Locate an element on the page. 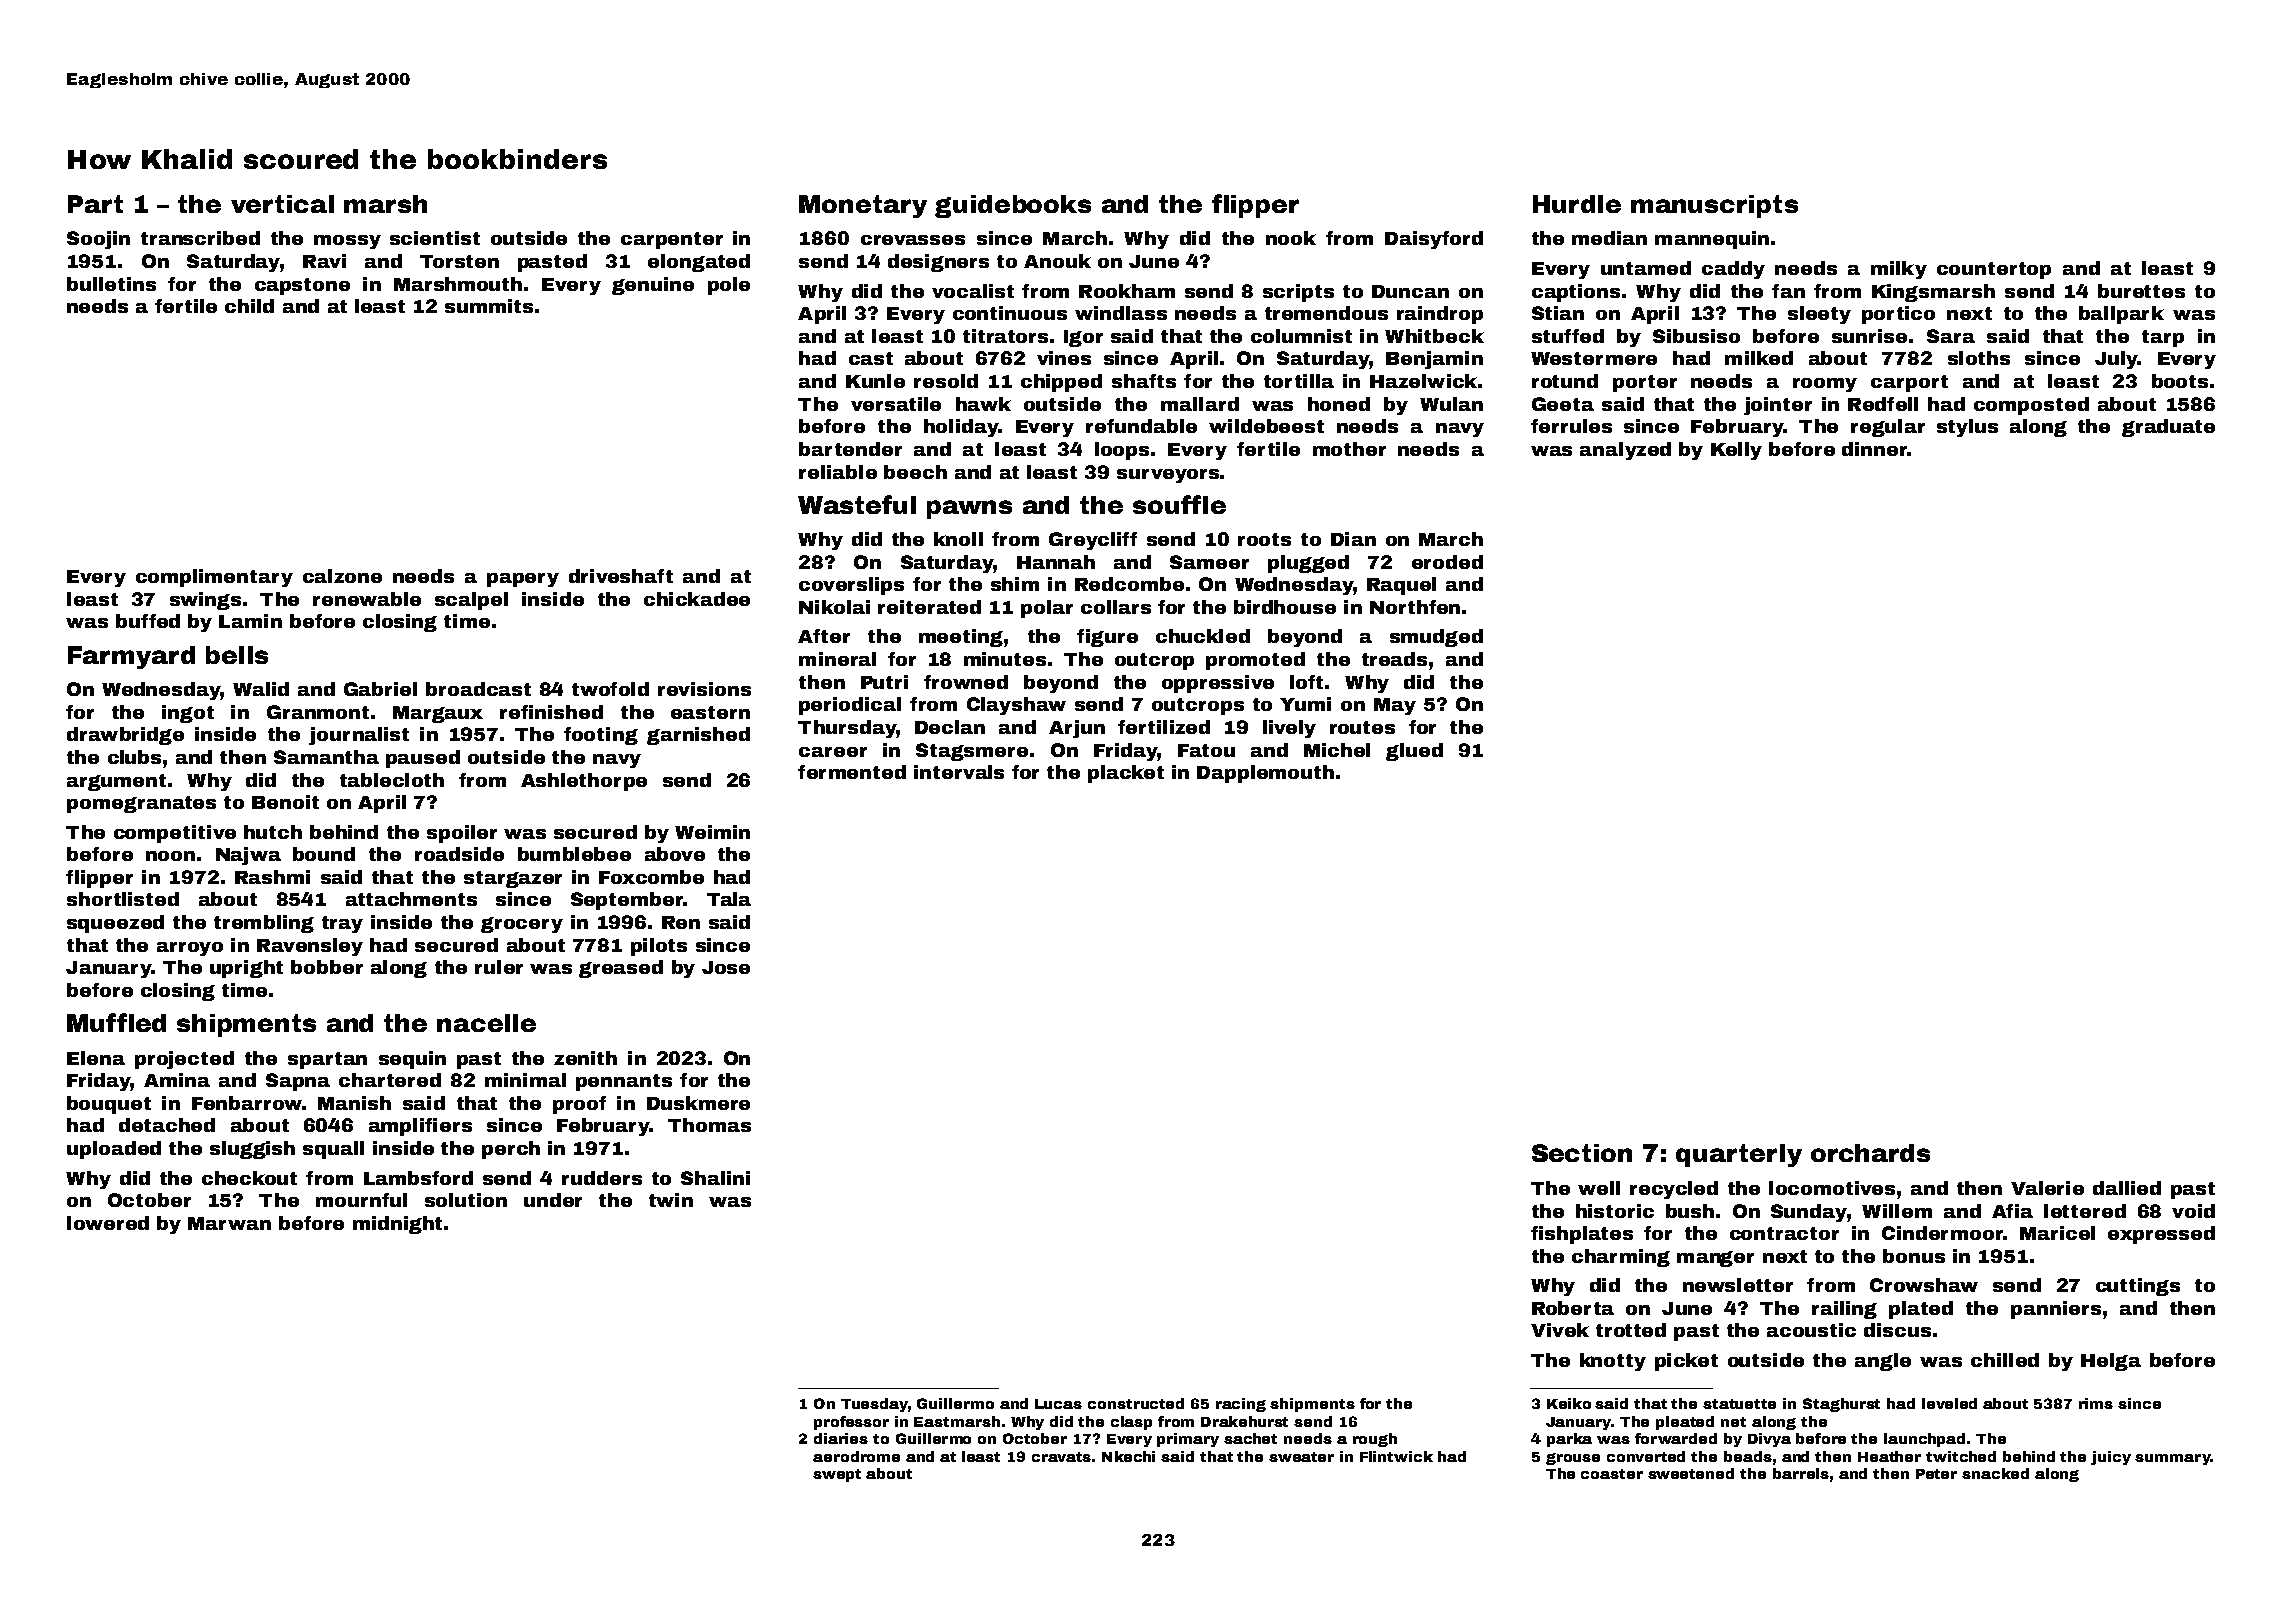  lowered is located at coordinates (108, 1223).
